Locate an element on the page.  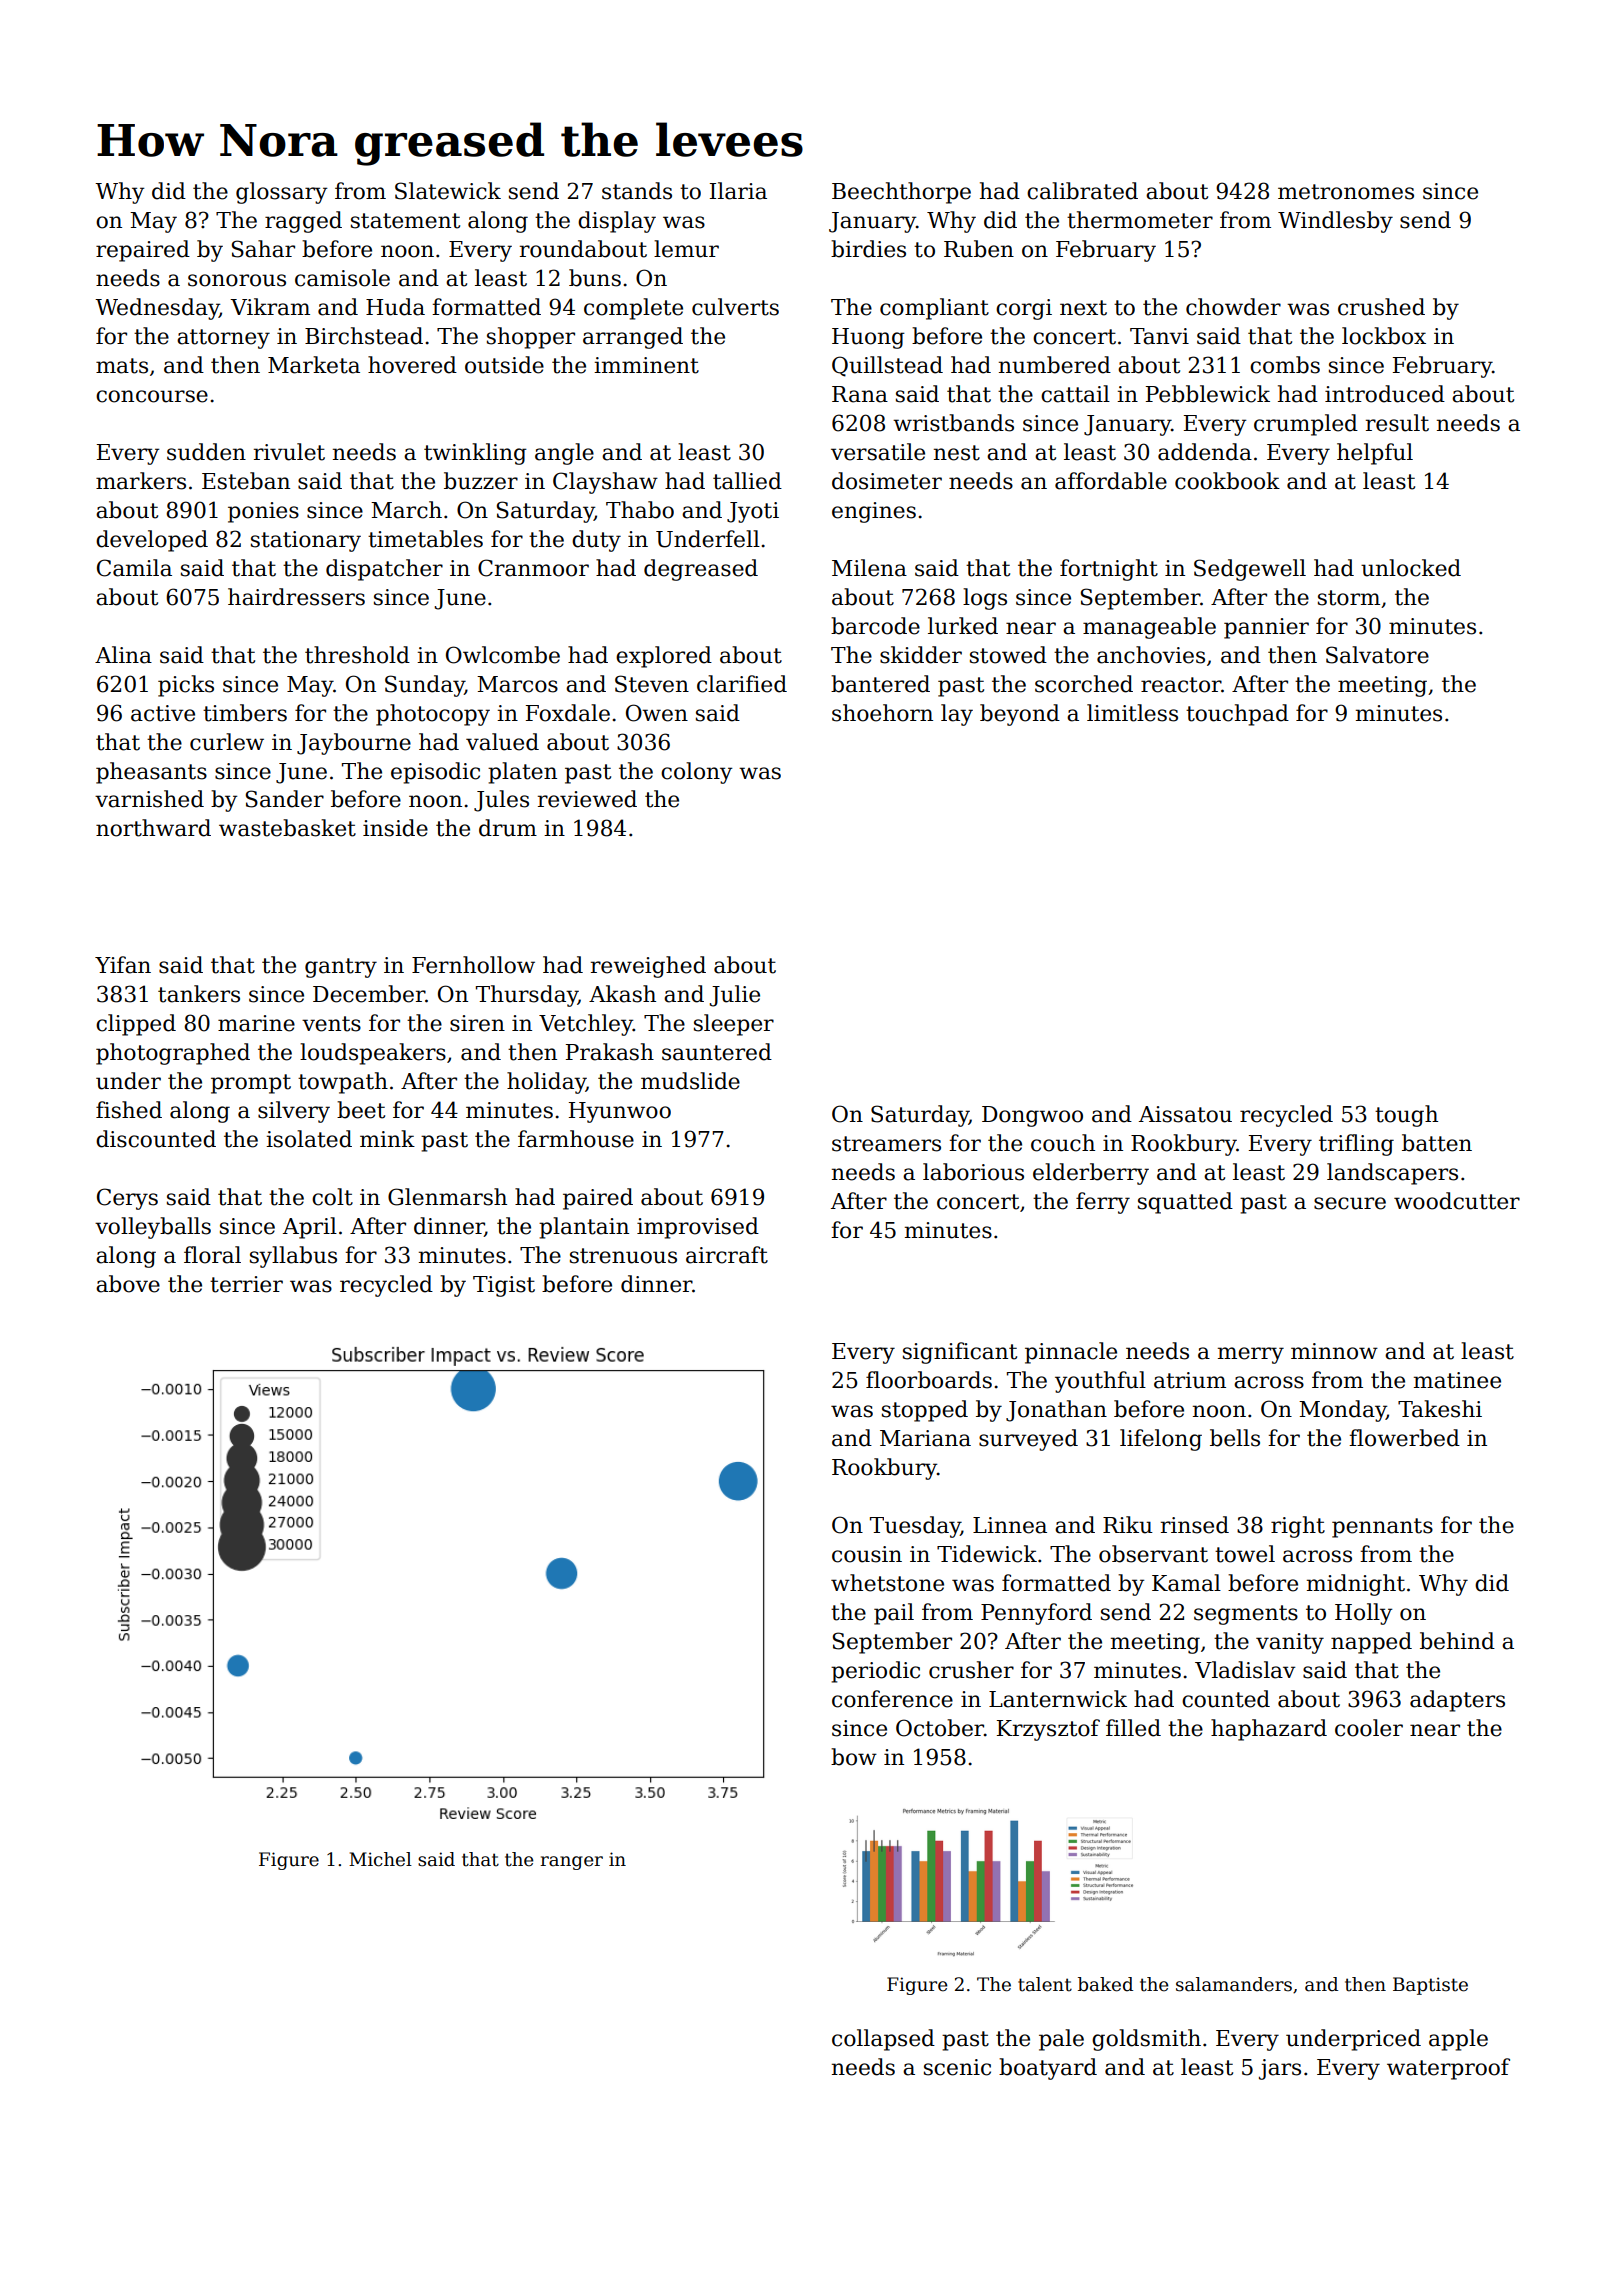
ferry is located at coordinates (1103, 1203).
